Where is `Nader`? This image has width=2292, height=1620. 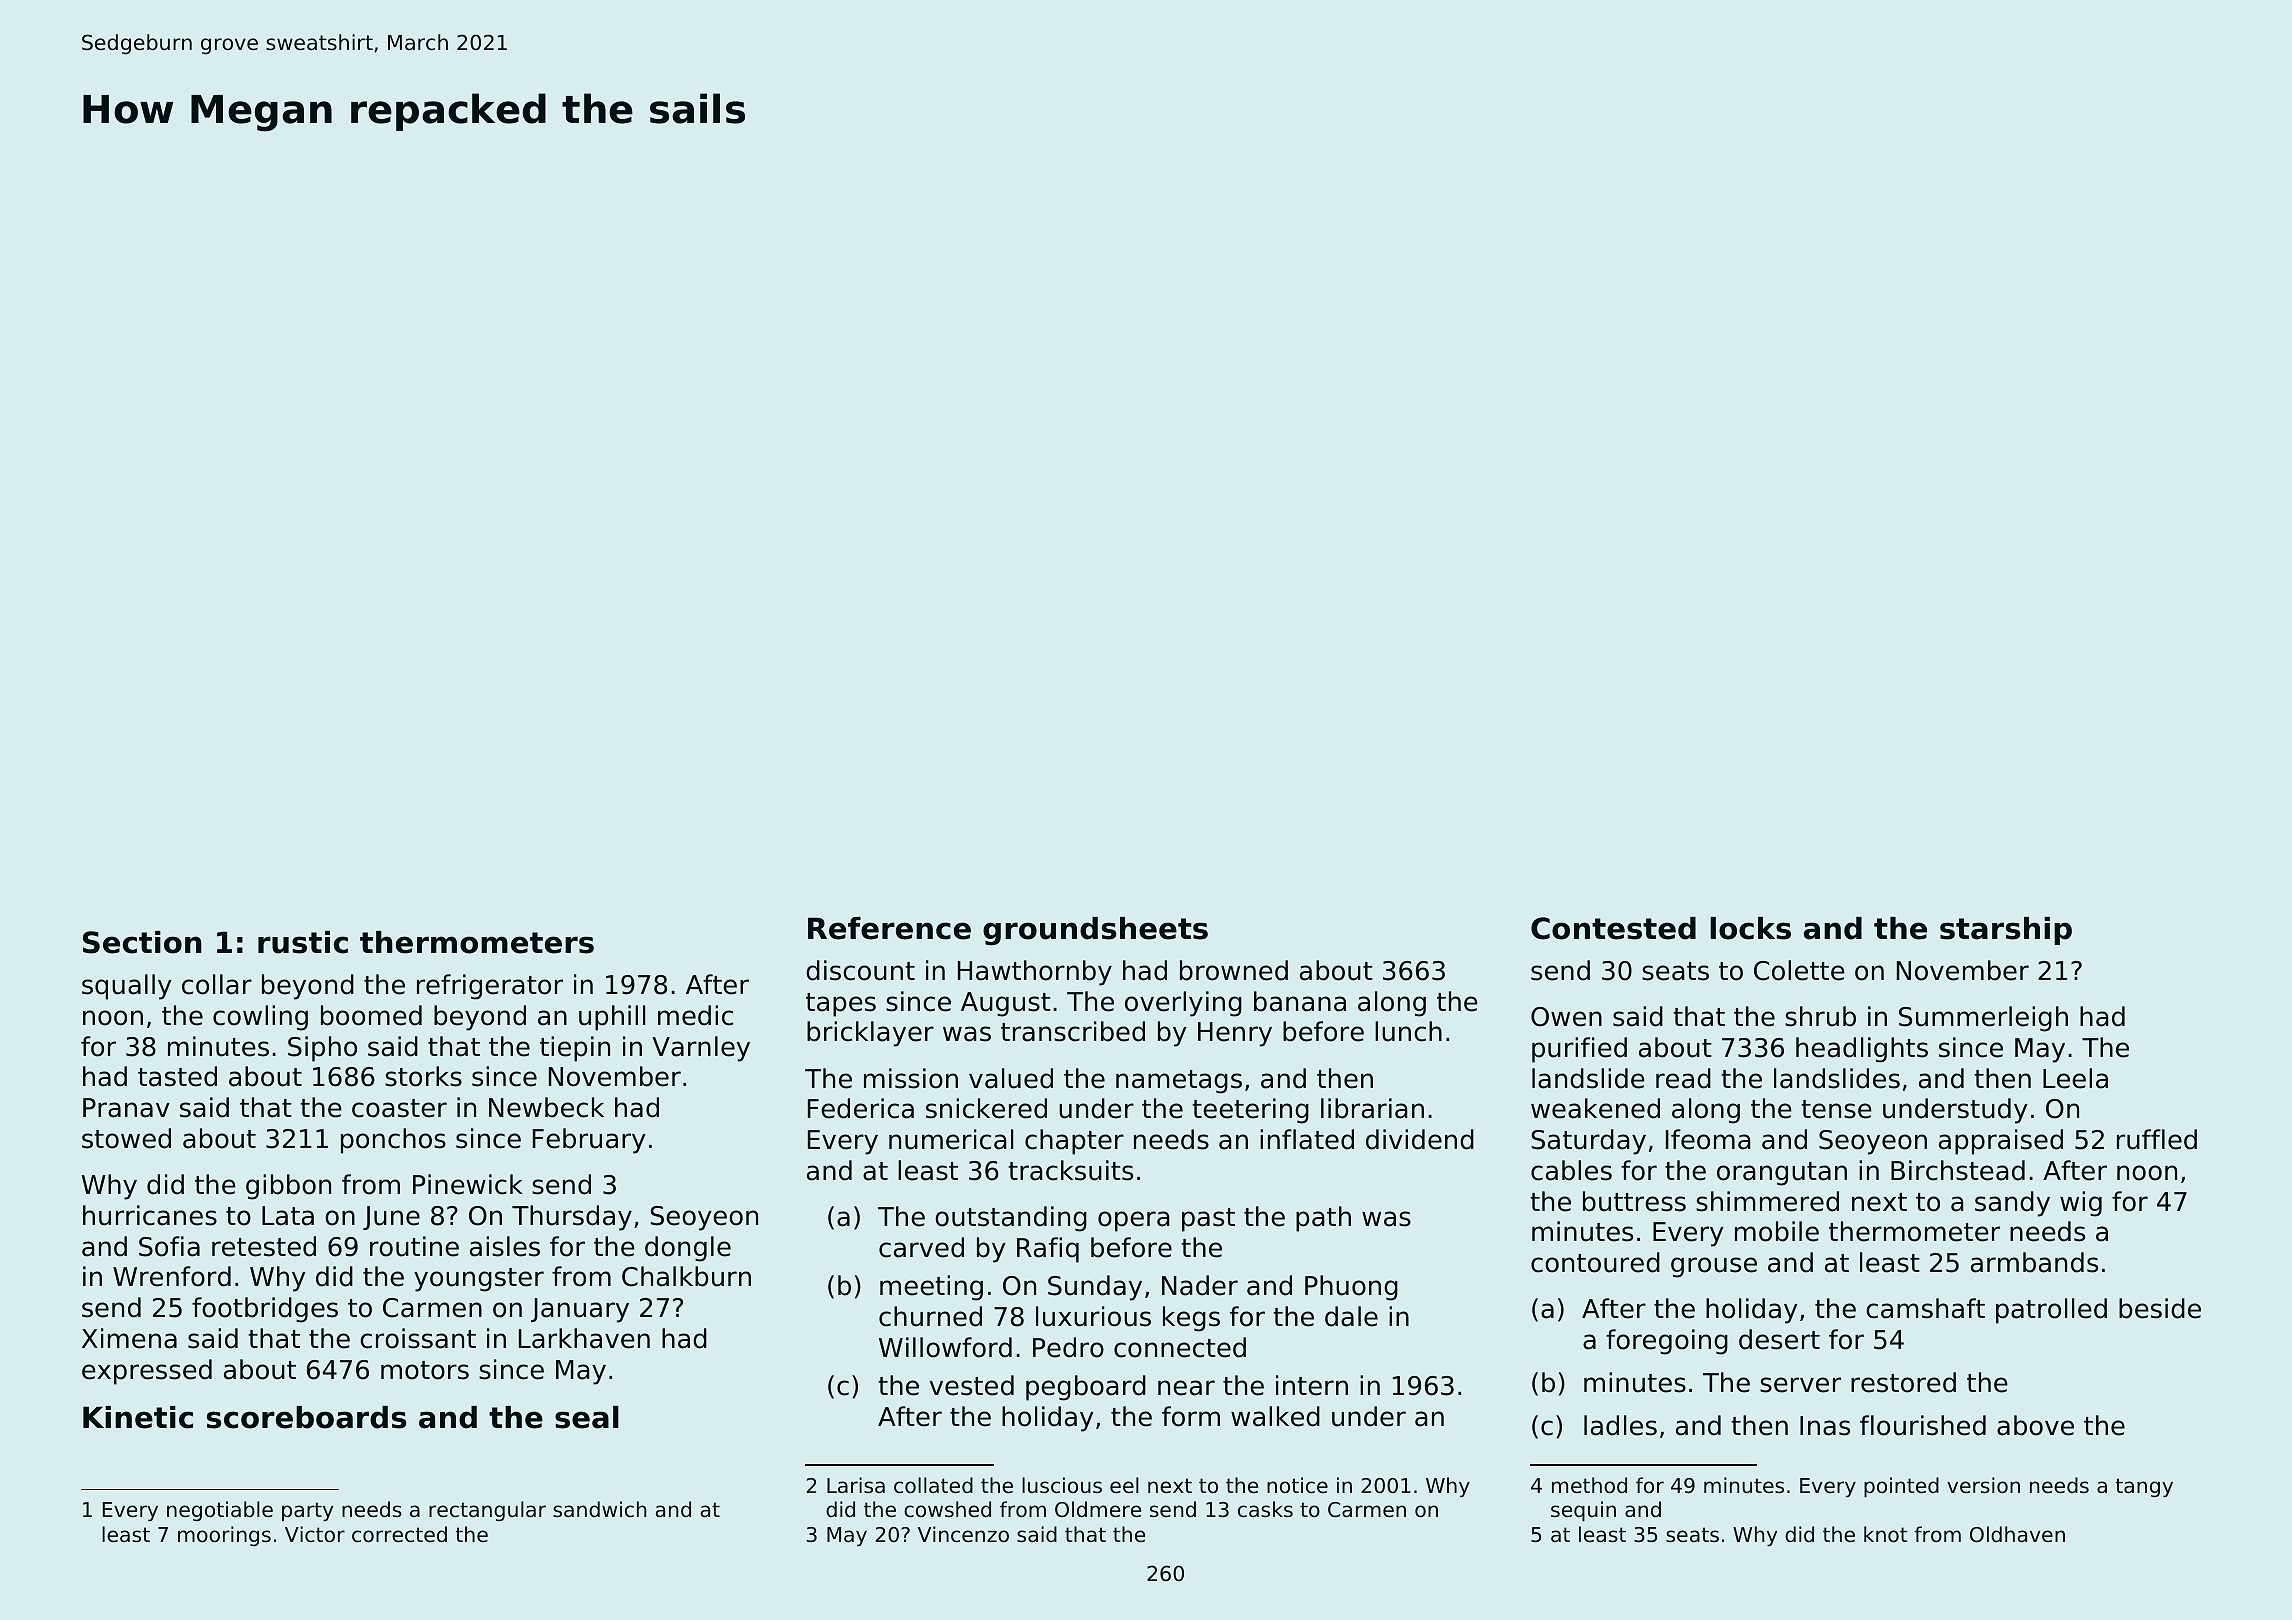 Nader is located at coordinates (1200, 1285).
